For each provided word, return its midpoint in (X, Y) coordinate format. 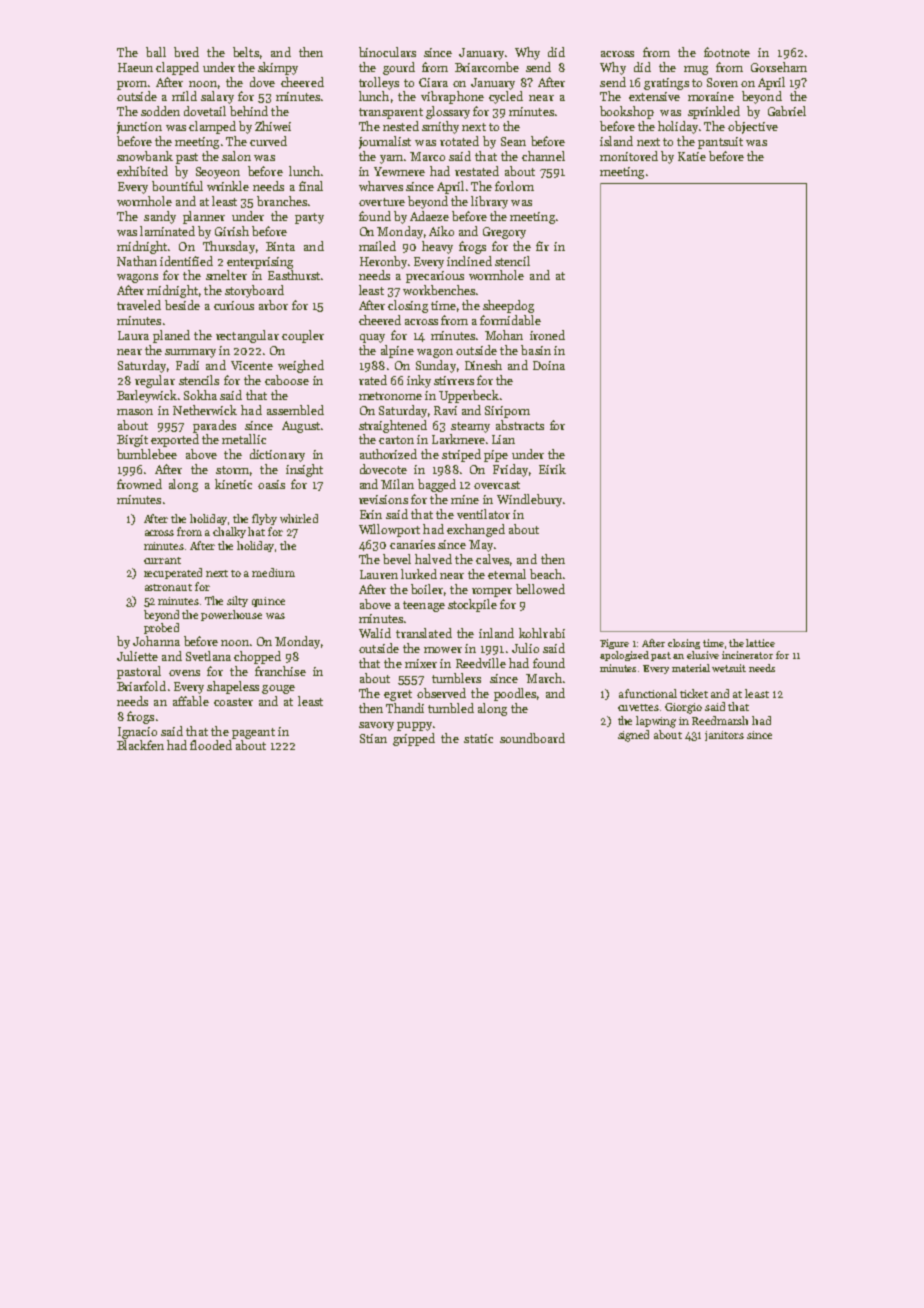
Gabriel (787, 111)
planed (171, 336)
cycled (506, 97)
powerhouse (231, 615)
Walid (375, 633)
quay (372, 338)
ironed (547, 335)
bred (186, 52)
